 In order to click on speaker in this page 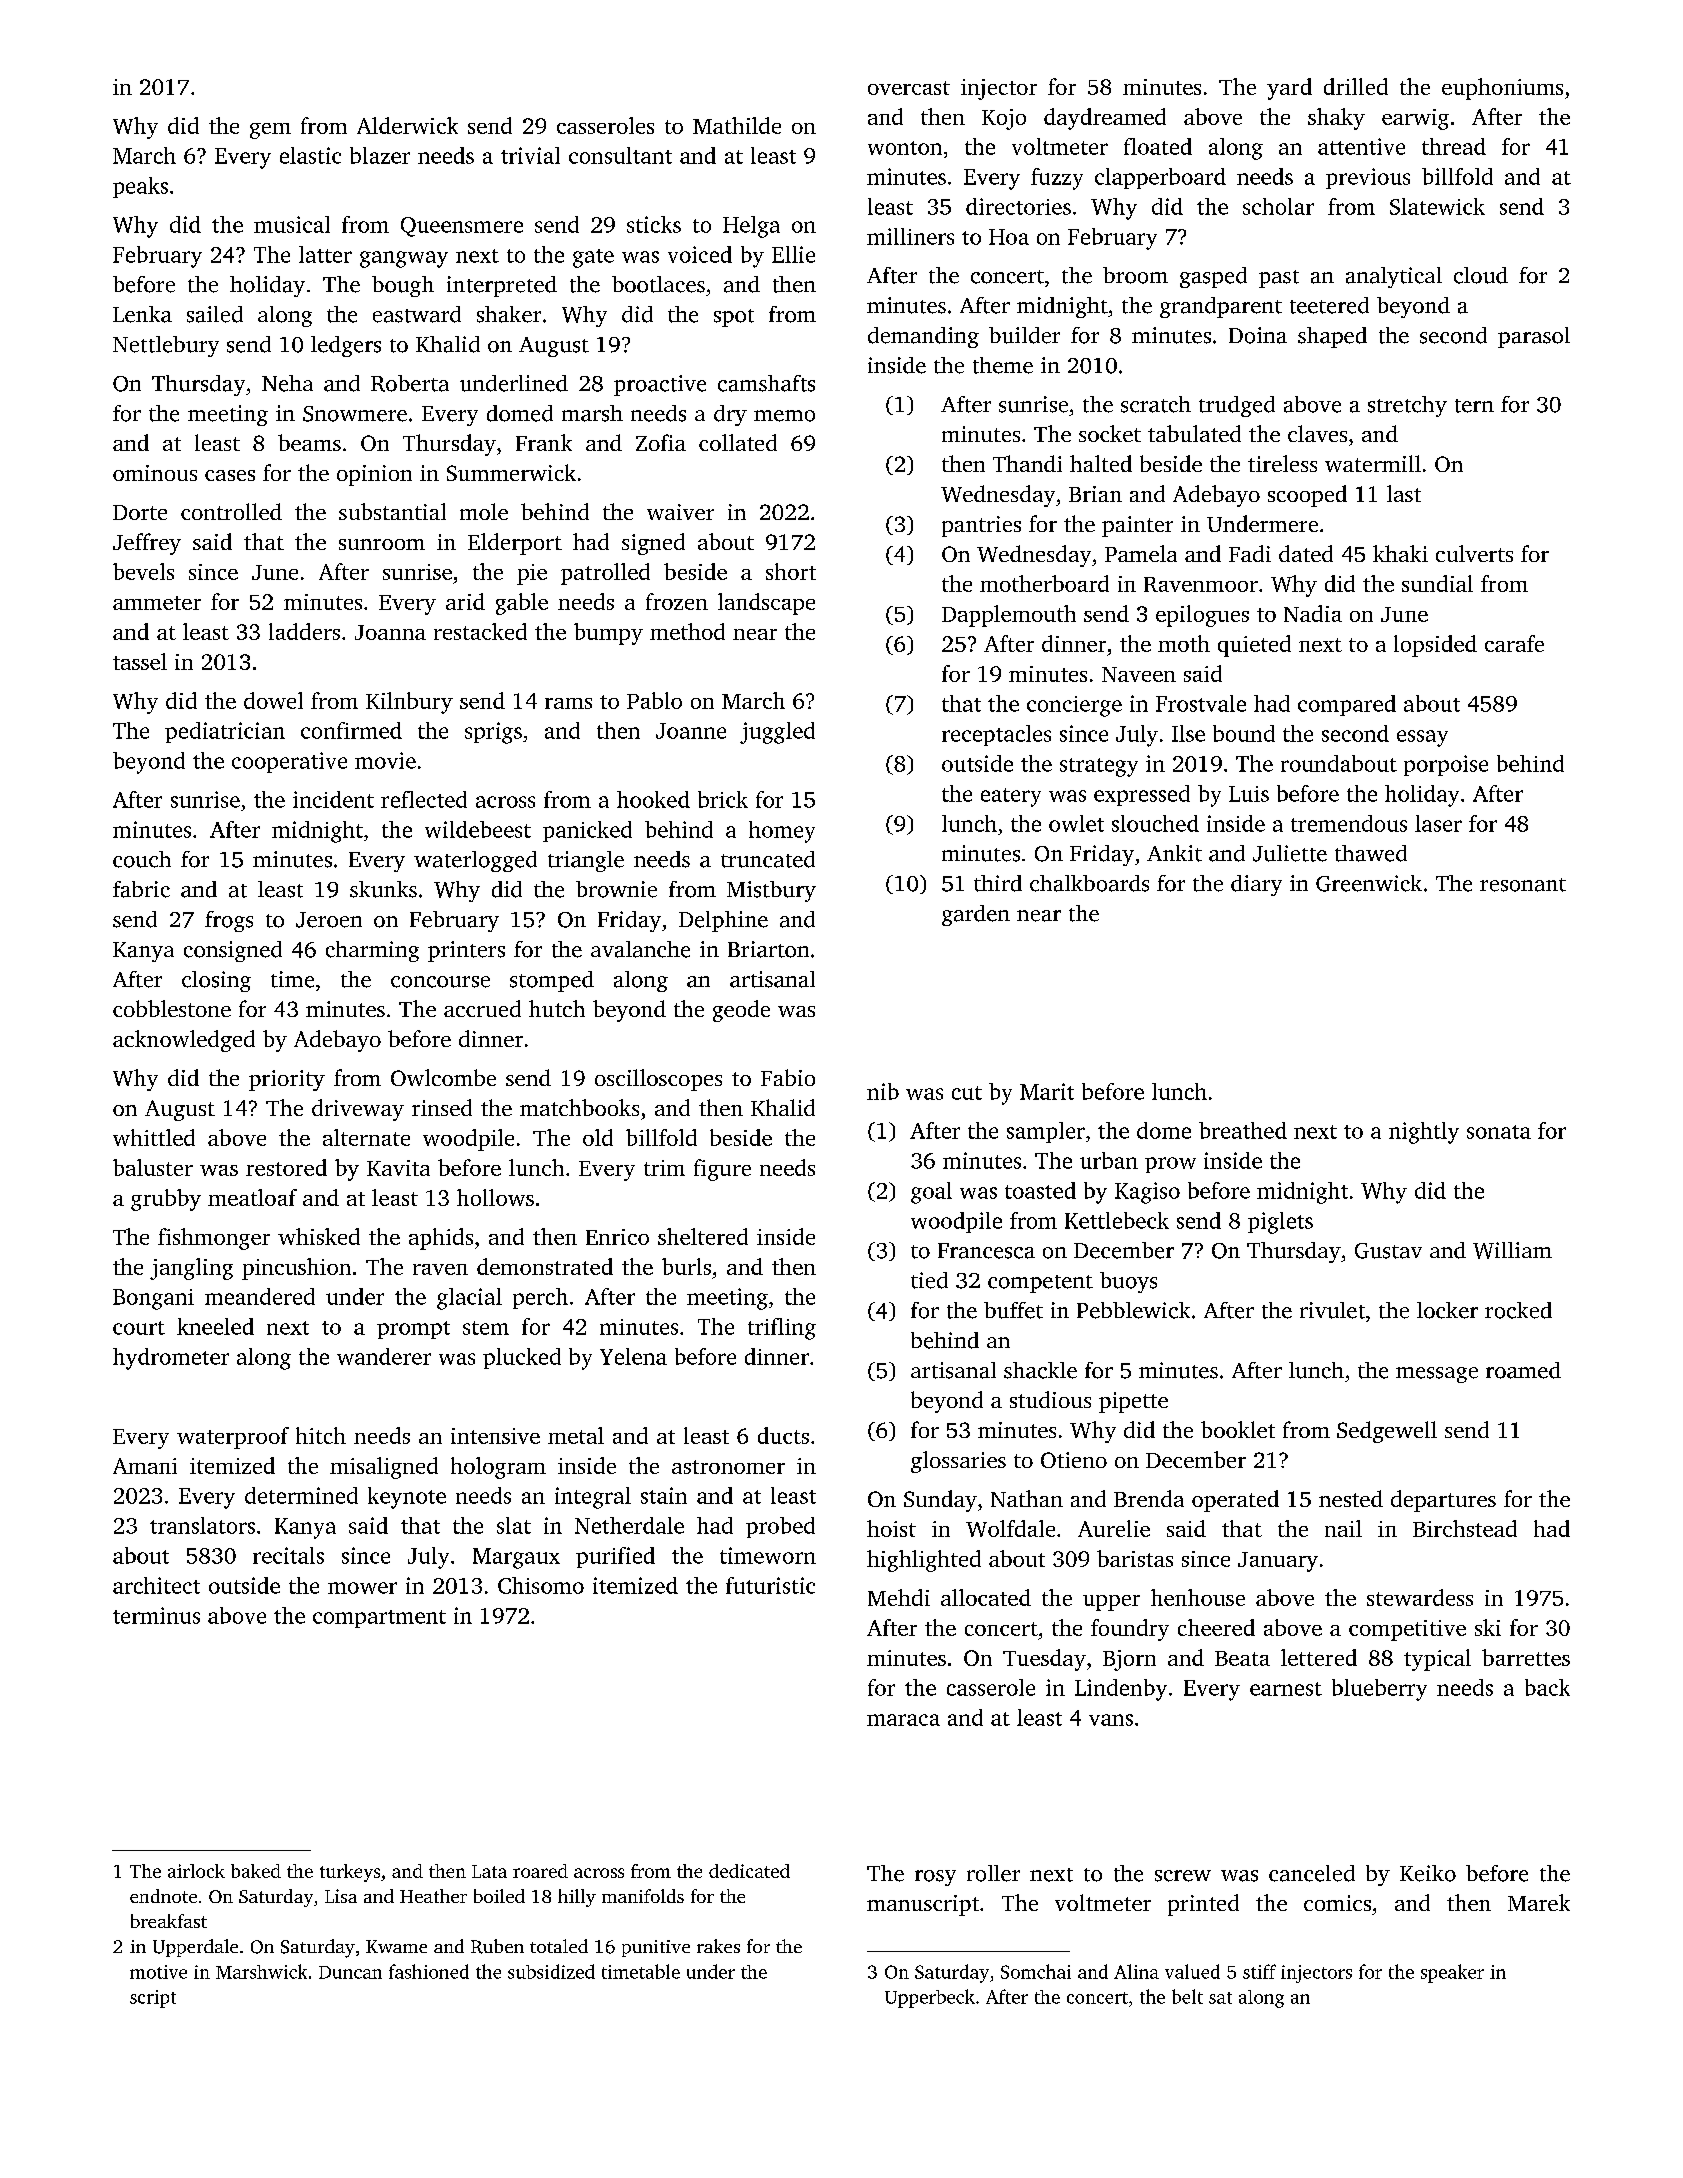, I will do `click(1452, 1973)`.
